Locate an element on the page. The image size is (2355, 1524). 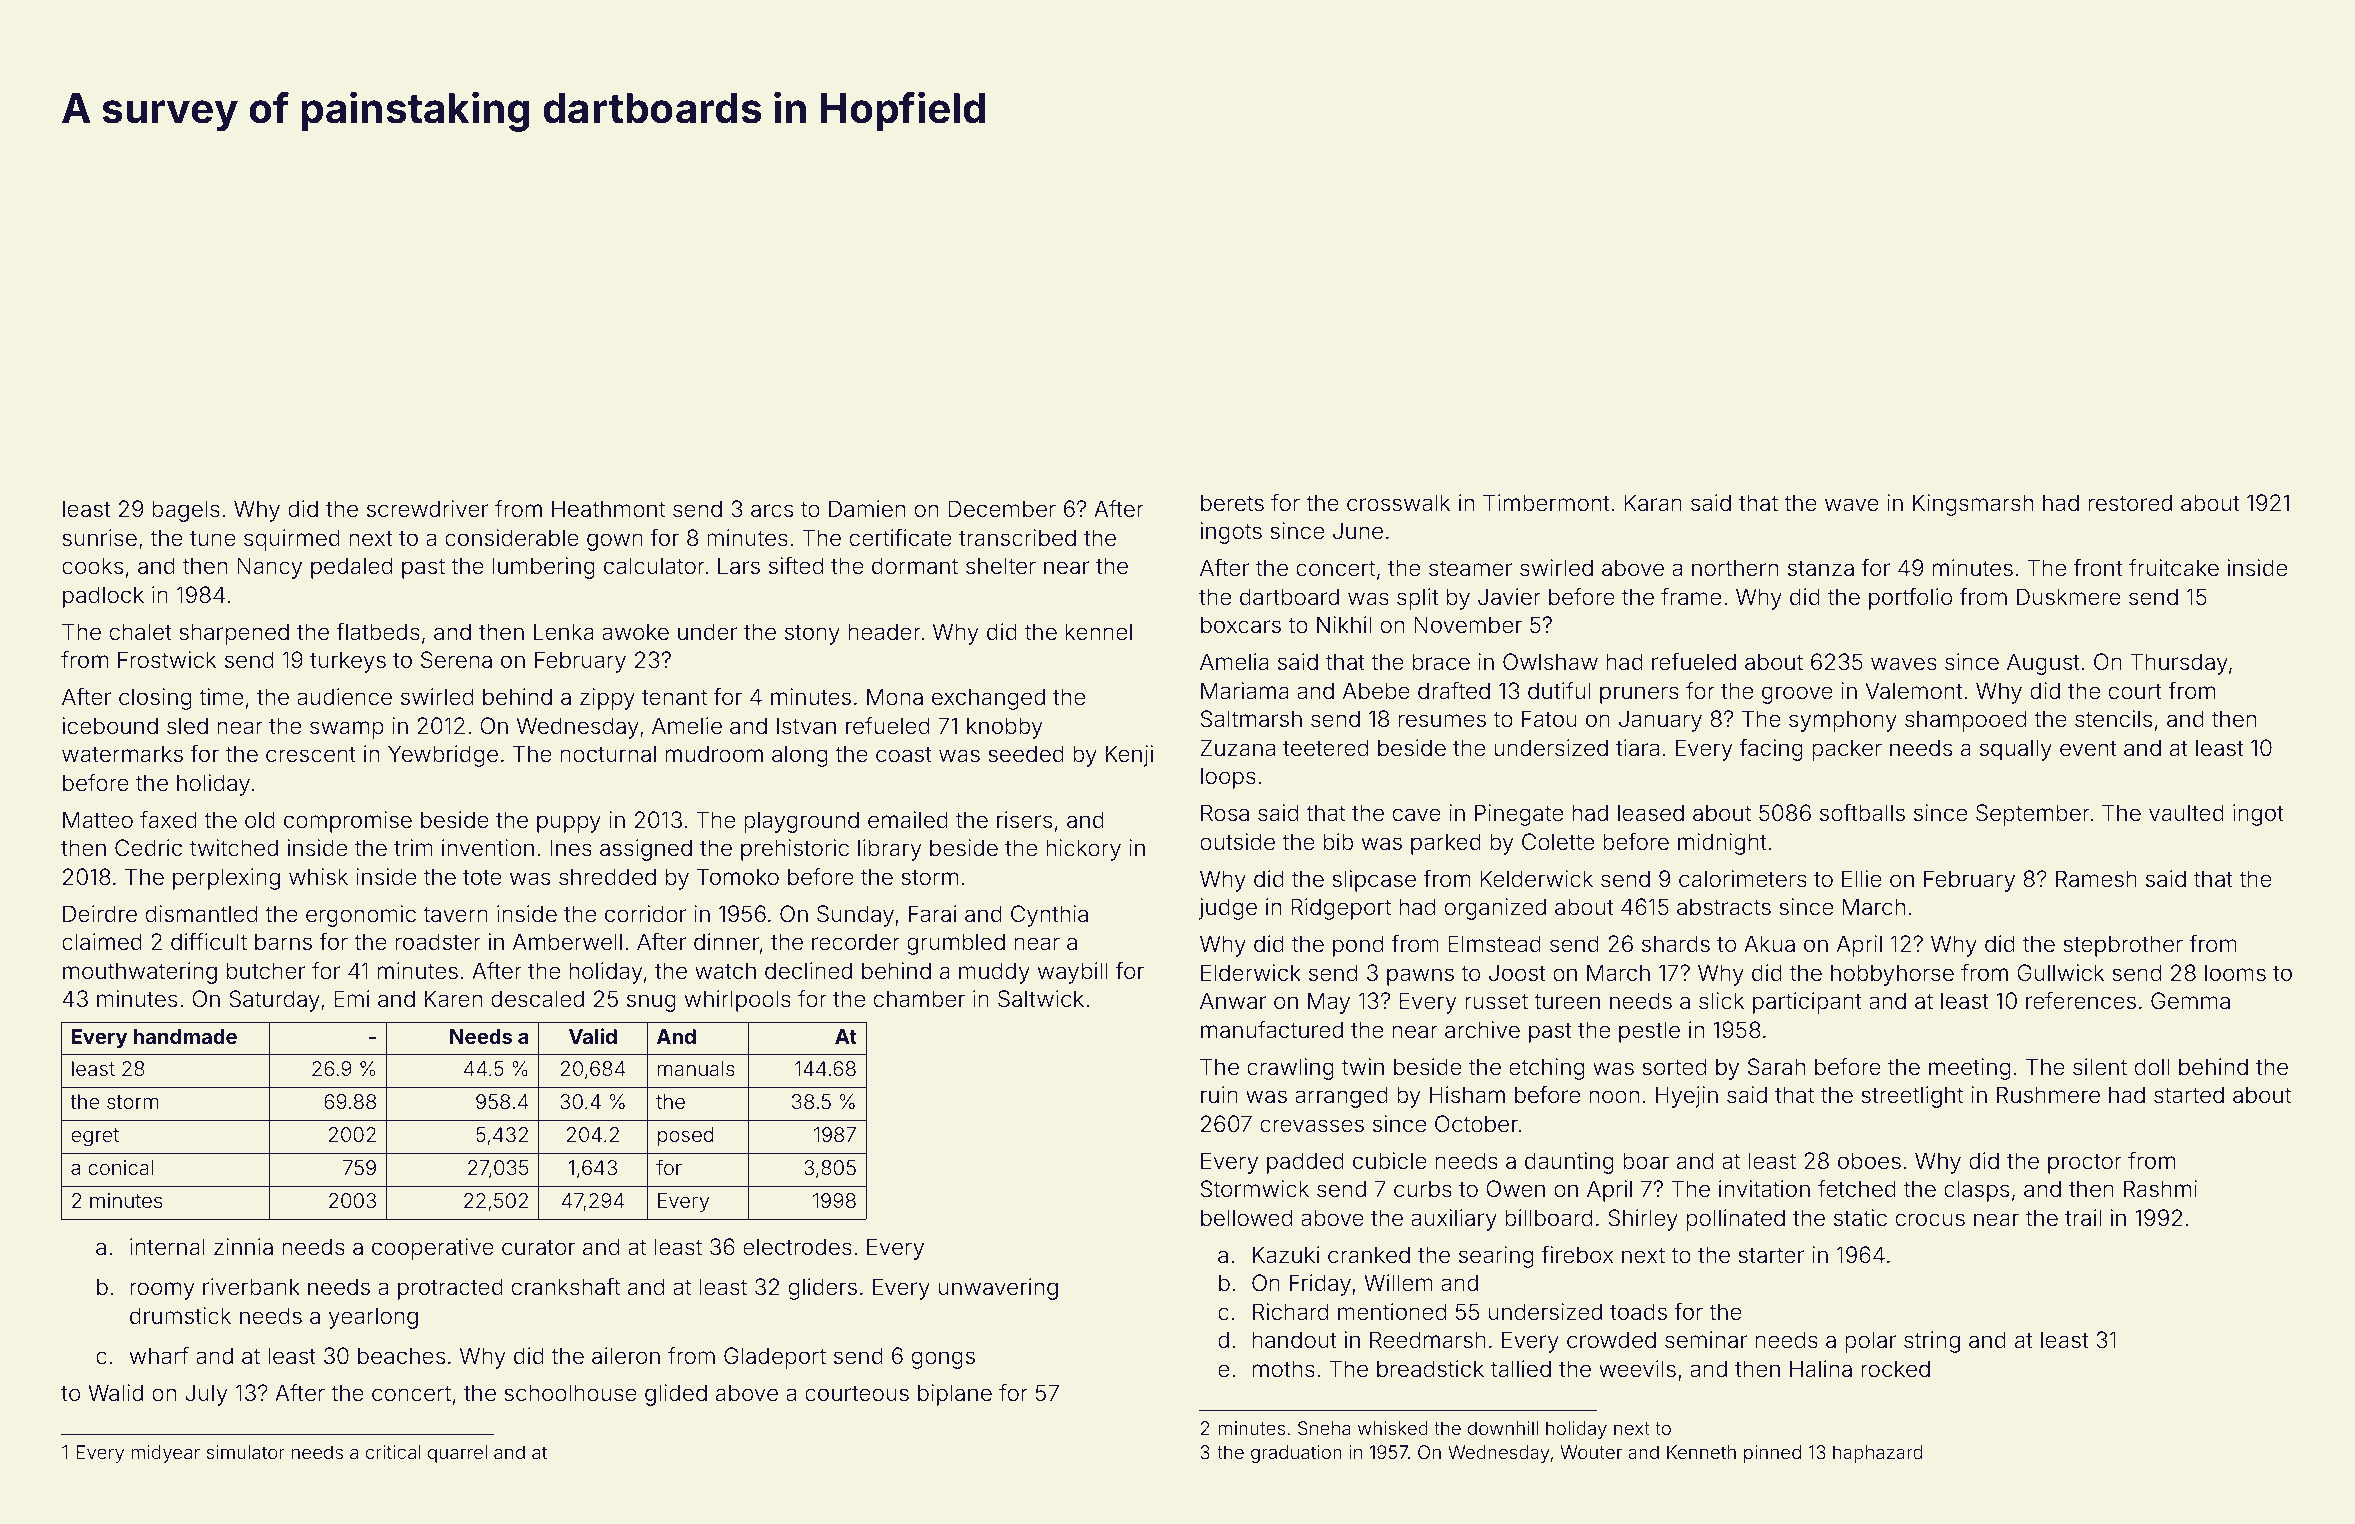
Duskmere is located at coordinates (2069, 597).
